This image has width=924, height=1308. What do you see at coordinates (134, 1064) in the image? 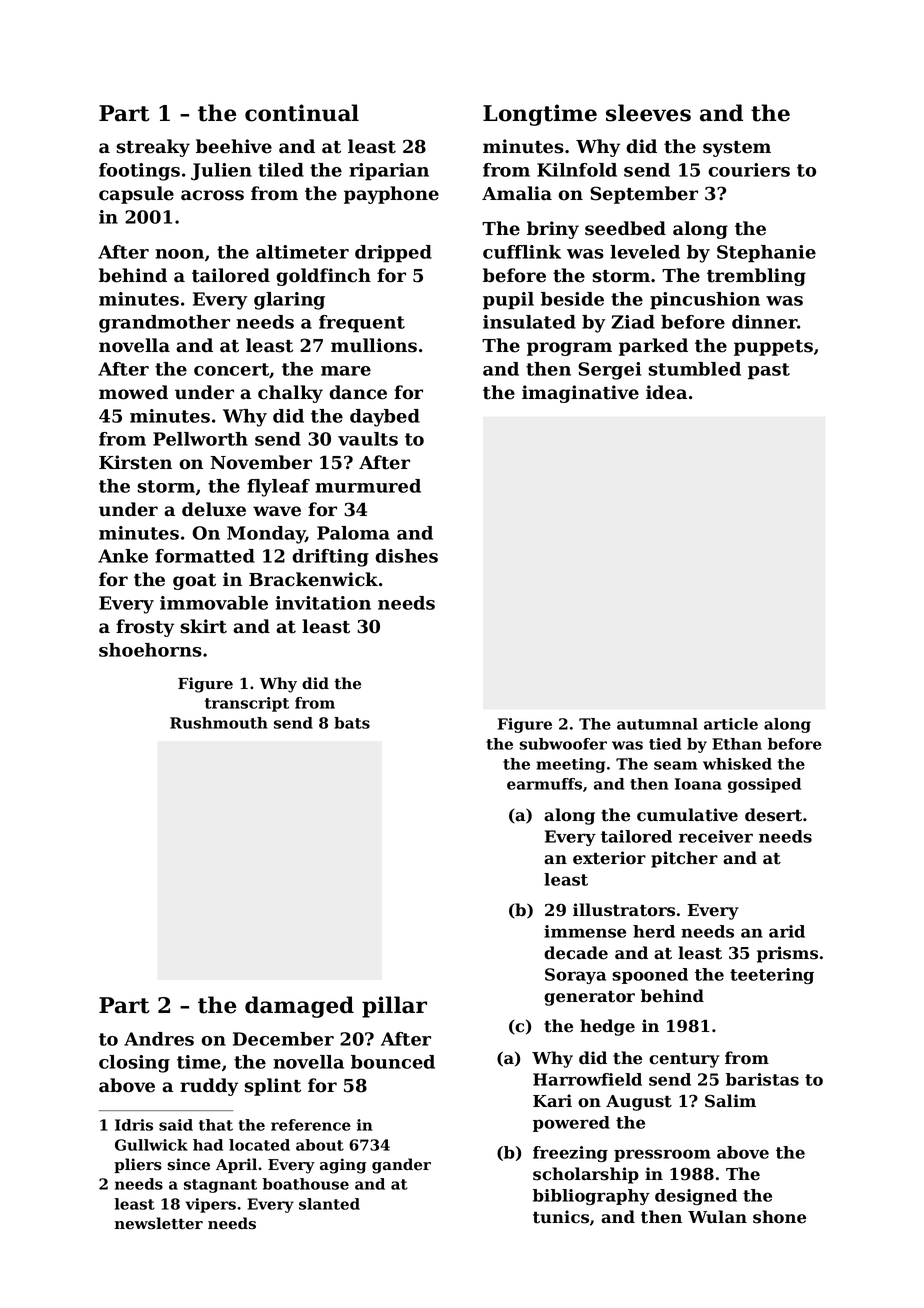
I see `closing` at bounding box center [134, 1064].
